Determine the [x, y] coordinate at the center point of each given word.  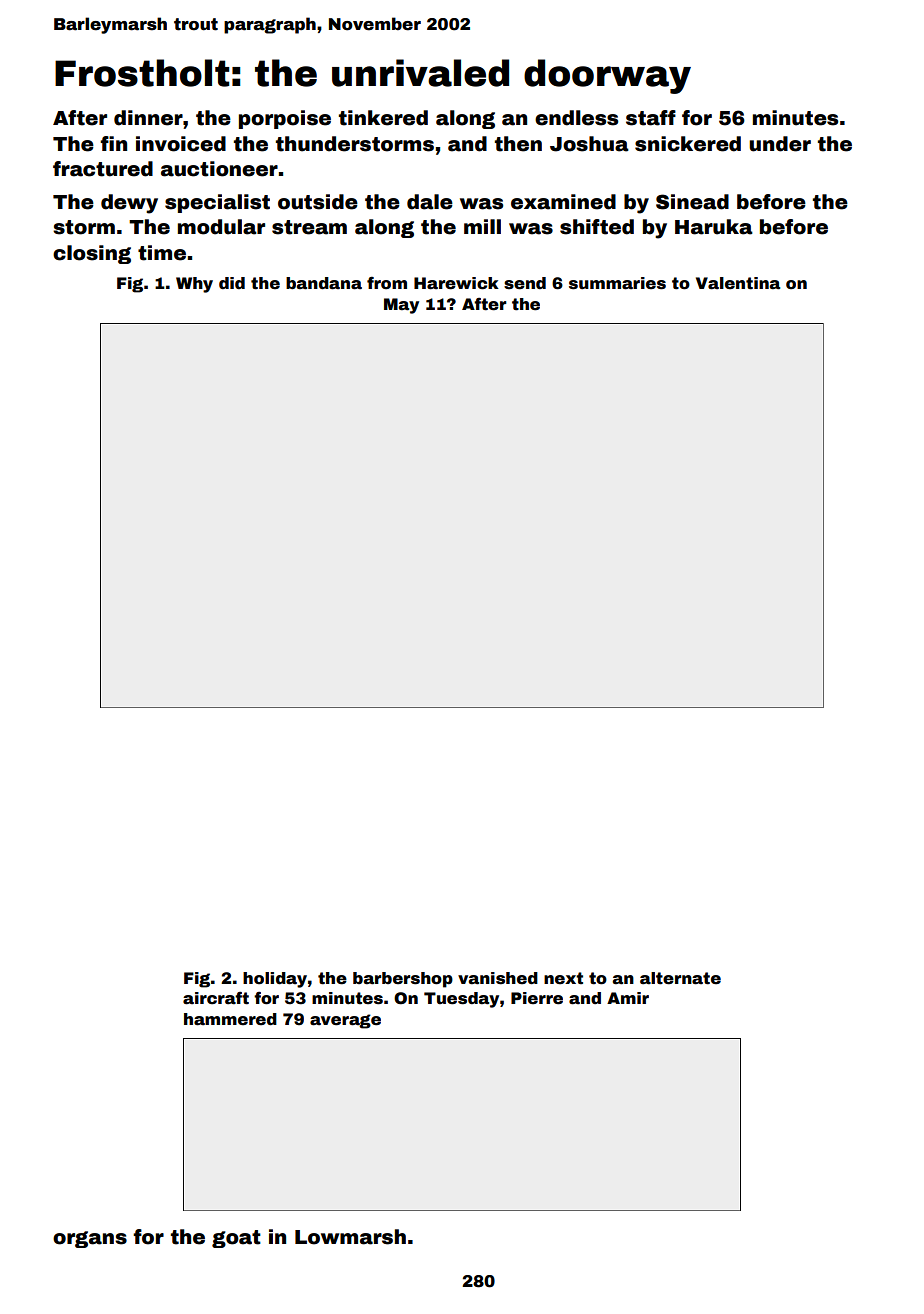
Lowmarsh [350, 1237]
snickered [688, 144]
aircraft [216, 998]
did [232, 283]
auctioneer [219, 169]
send [525, 283]
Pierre [537, 998]
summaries [617, 283]
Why [194, 285]
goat [236, 1239]
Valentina [738, 283]
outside [318, 202]
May [401, 306]
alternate [680, 978]
